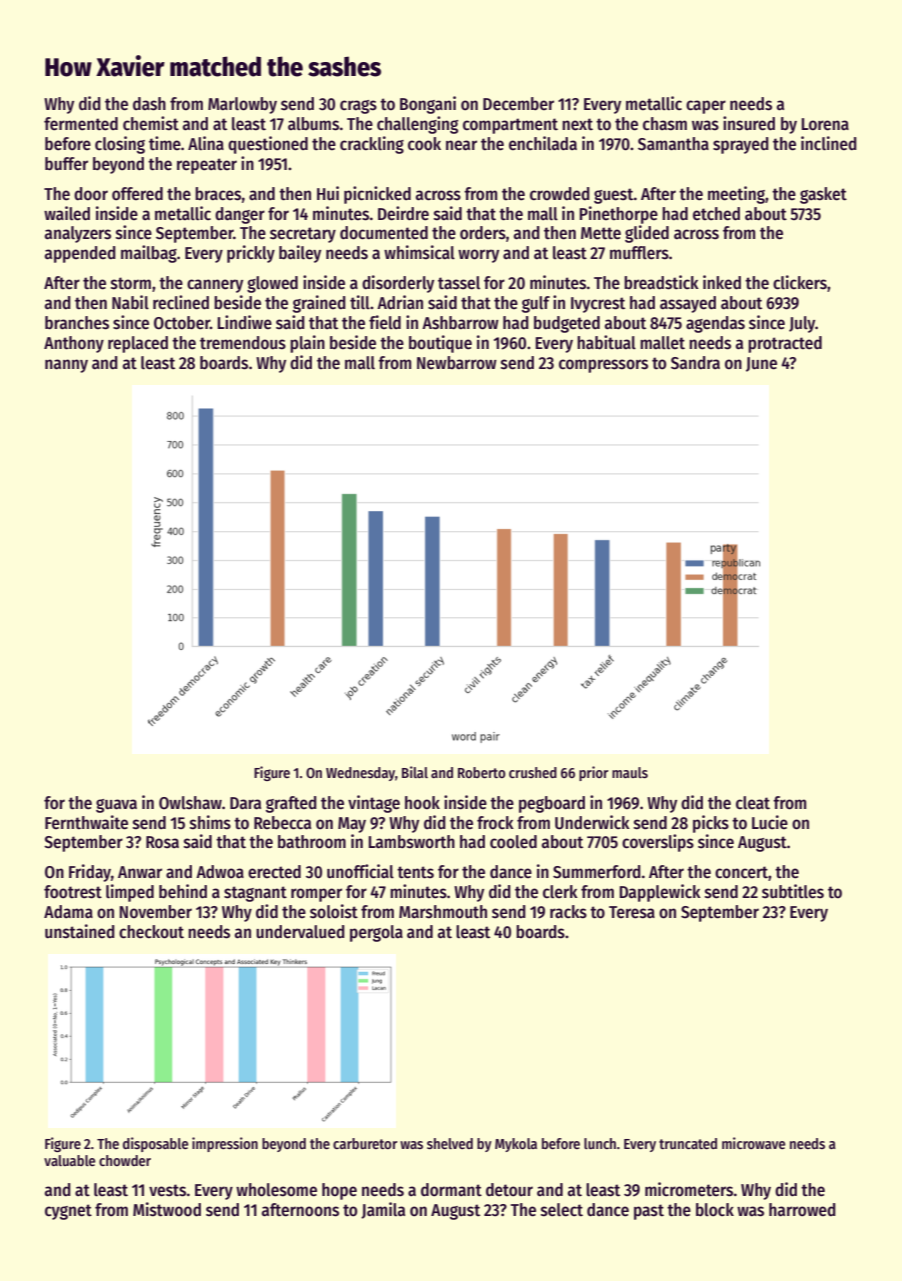 The image size is (902, 1281). Describe the element at coordinates (383, 1210) in the page. I see `Jamila` at that location.
